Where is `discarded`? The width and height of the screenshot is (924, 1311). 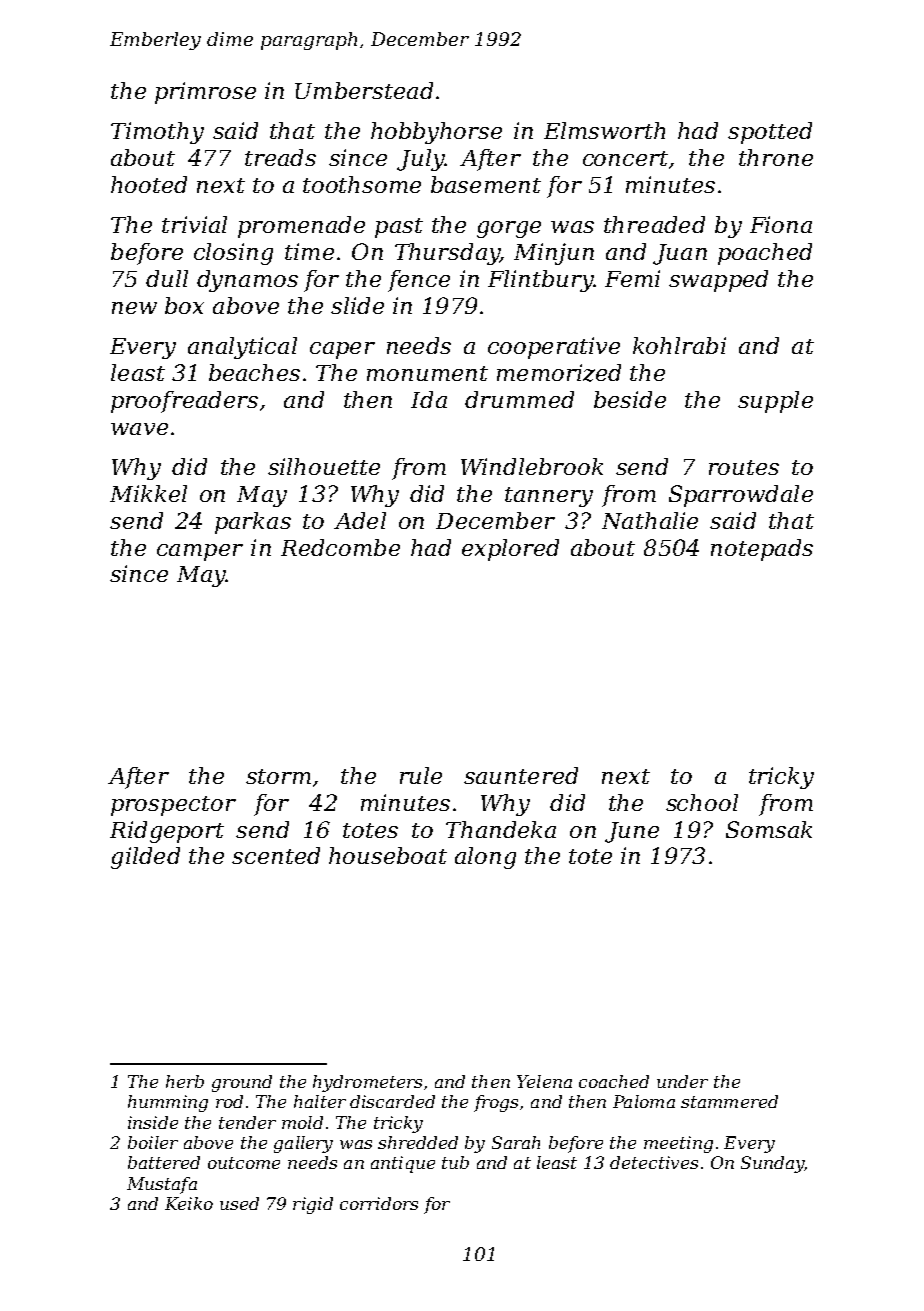 discarded is located at coordinates (392, 1101).
